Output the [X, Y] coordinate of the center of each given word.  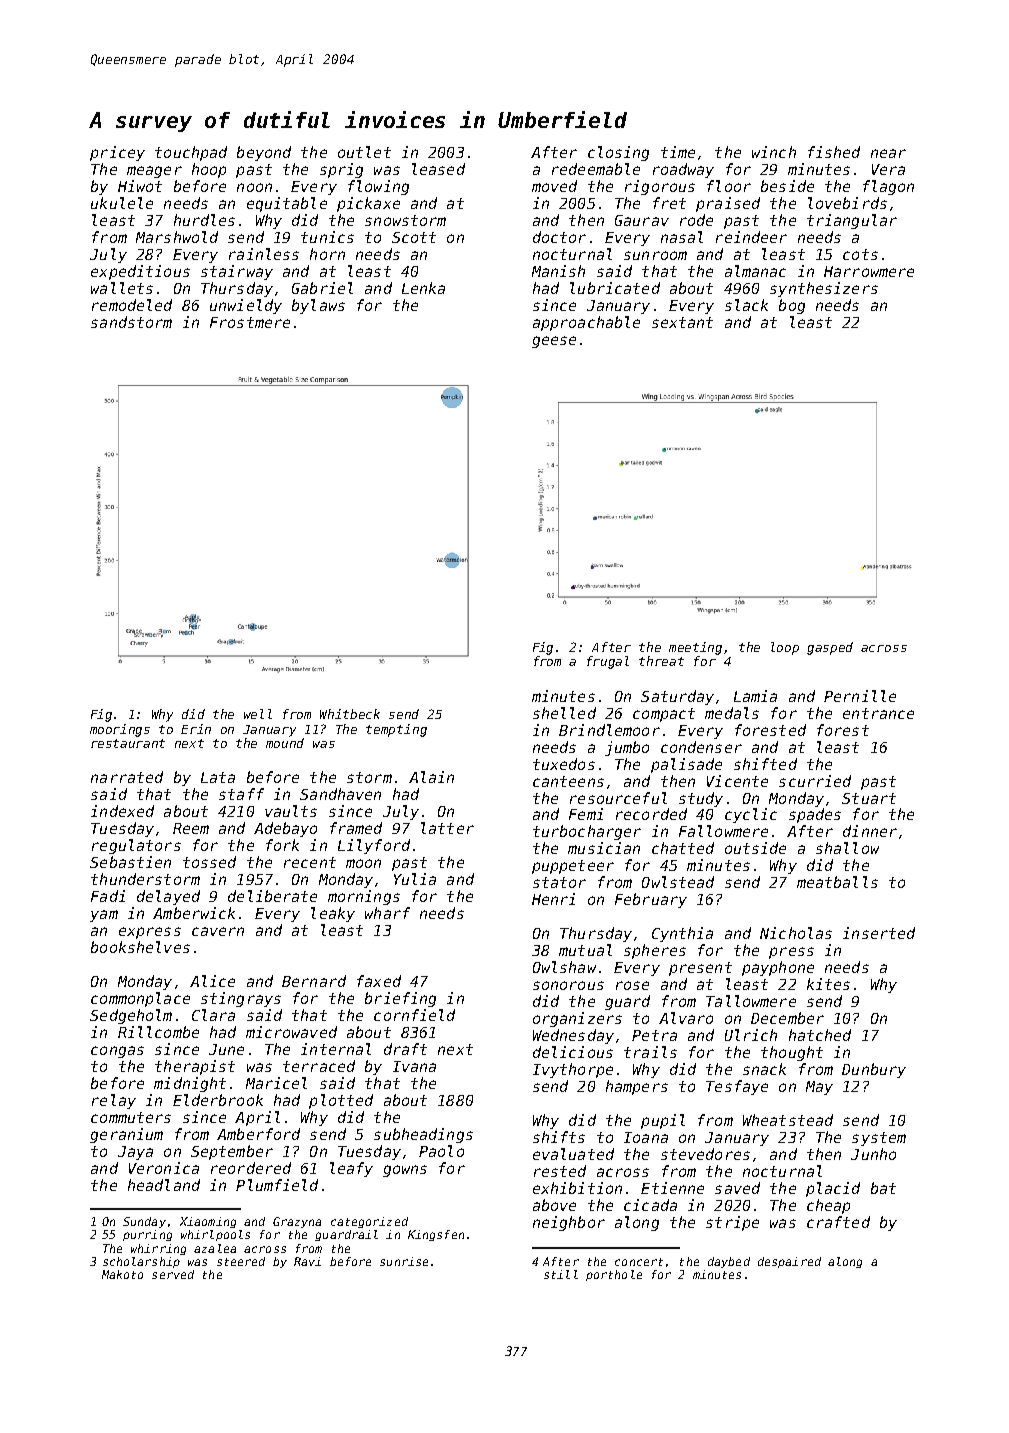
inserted [879, 933]
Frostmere [250, 322]
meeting [695, 648]
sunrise [404, 1261]
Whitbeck [350, 714]
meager [154, 172]
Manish [558, 271]
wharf [387, 913]
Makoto [122, 1274]
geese [554, 342]
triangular [852, 221]
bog [792, 306]
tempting [396, 730]
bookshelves [140, 947]
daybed [729, 1262]
